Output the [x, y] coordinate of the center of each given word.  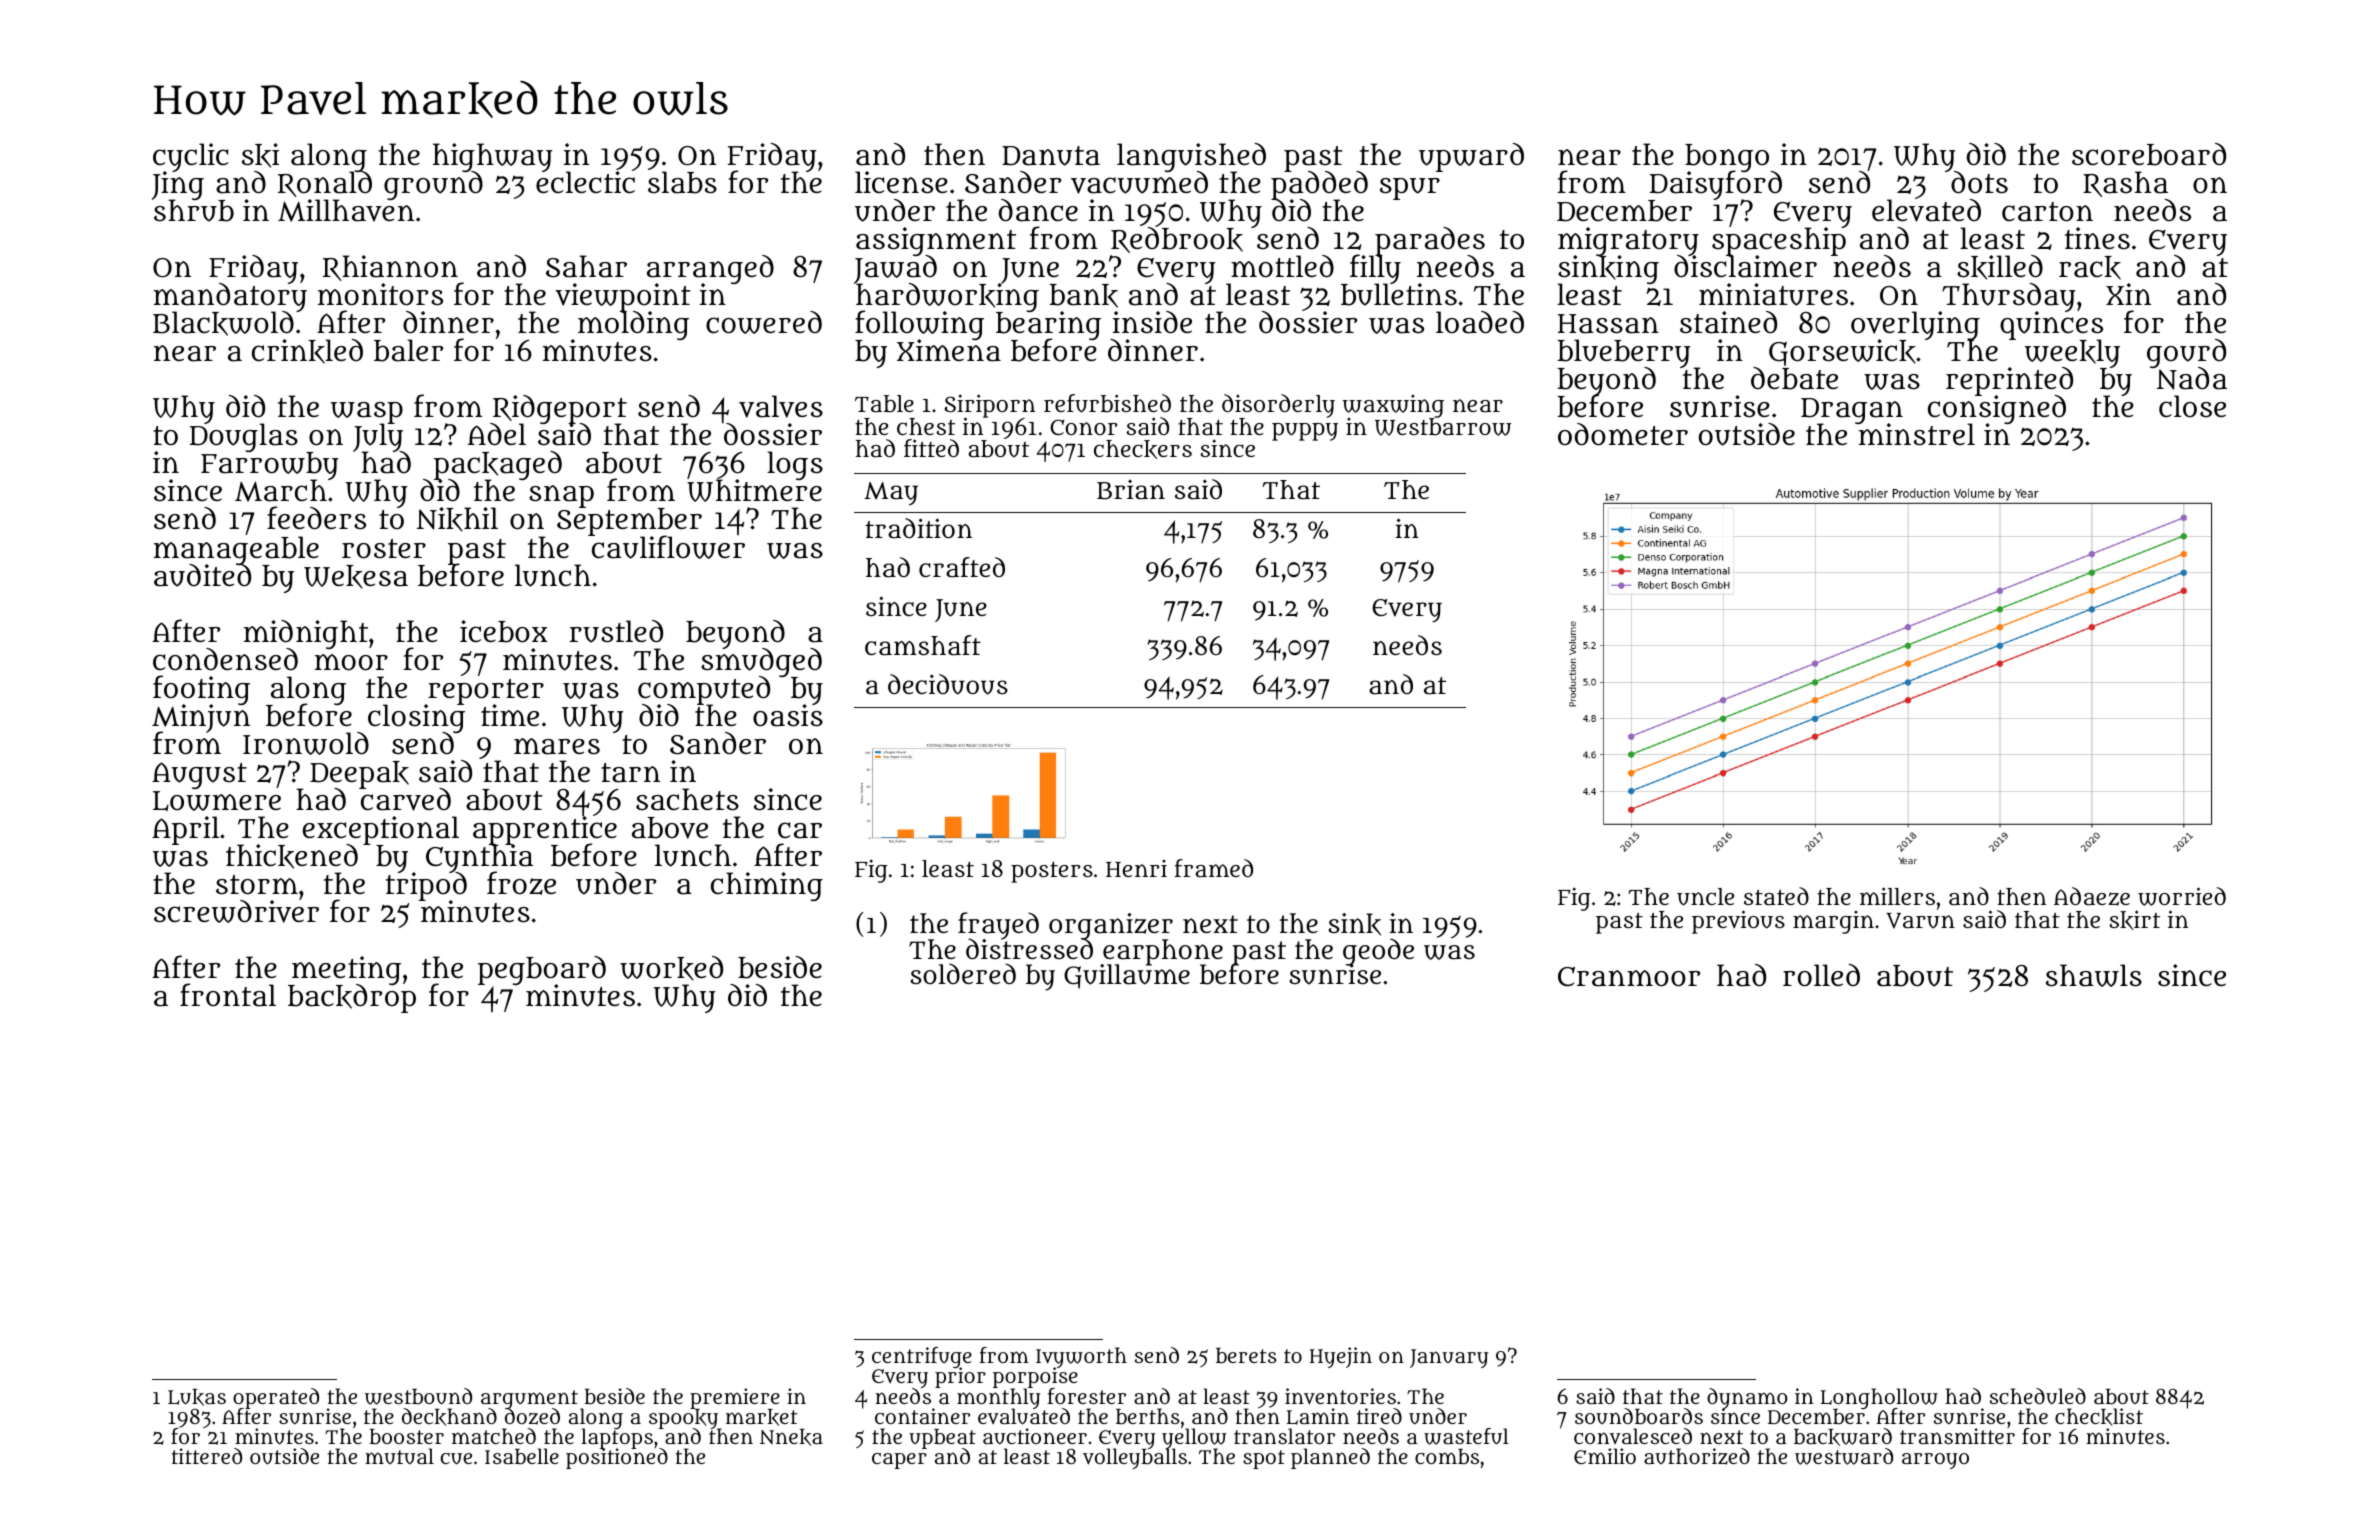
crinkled [307, 351]
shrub [194, 211]
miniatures [1773, 294]
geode [1378, 951]
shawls [2094, 975]
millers [1897, 896]
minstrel [1917, 435]
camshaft [923, 645]
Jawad [895, 270]
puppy [1305, 432]
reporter [485, 692]
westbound [418, 1396]
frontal [228, 995]
